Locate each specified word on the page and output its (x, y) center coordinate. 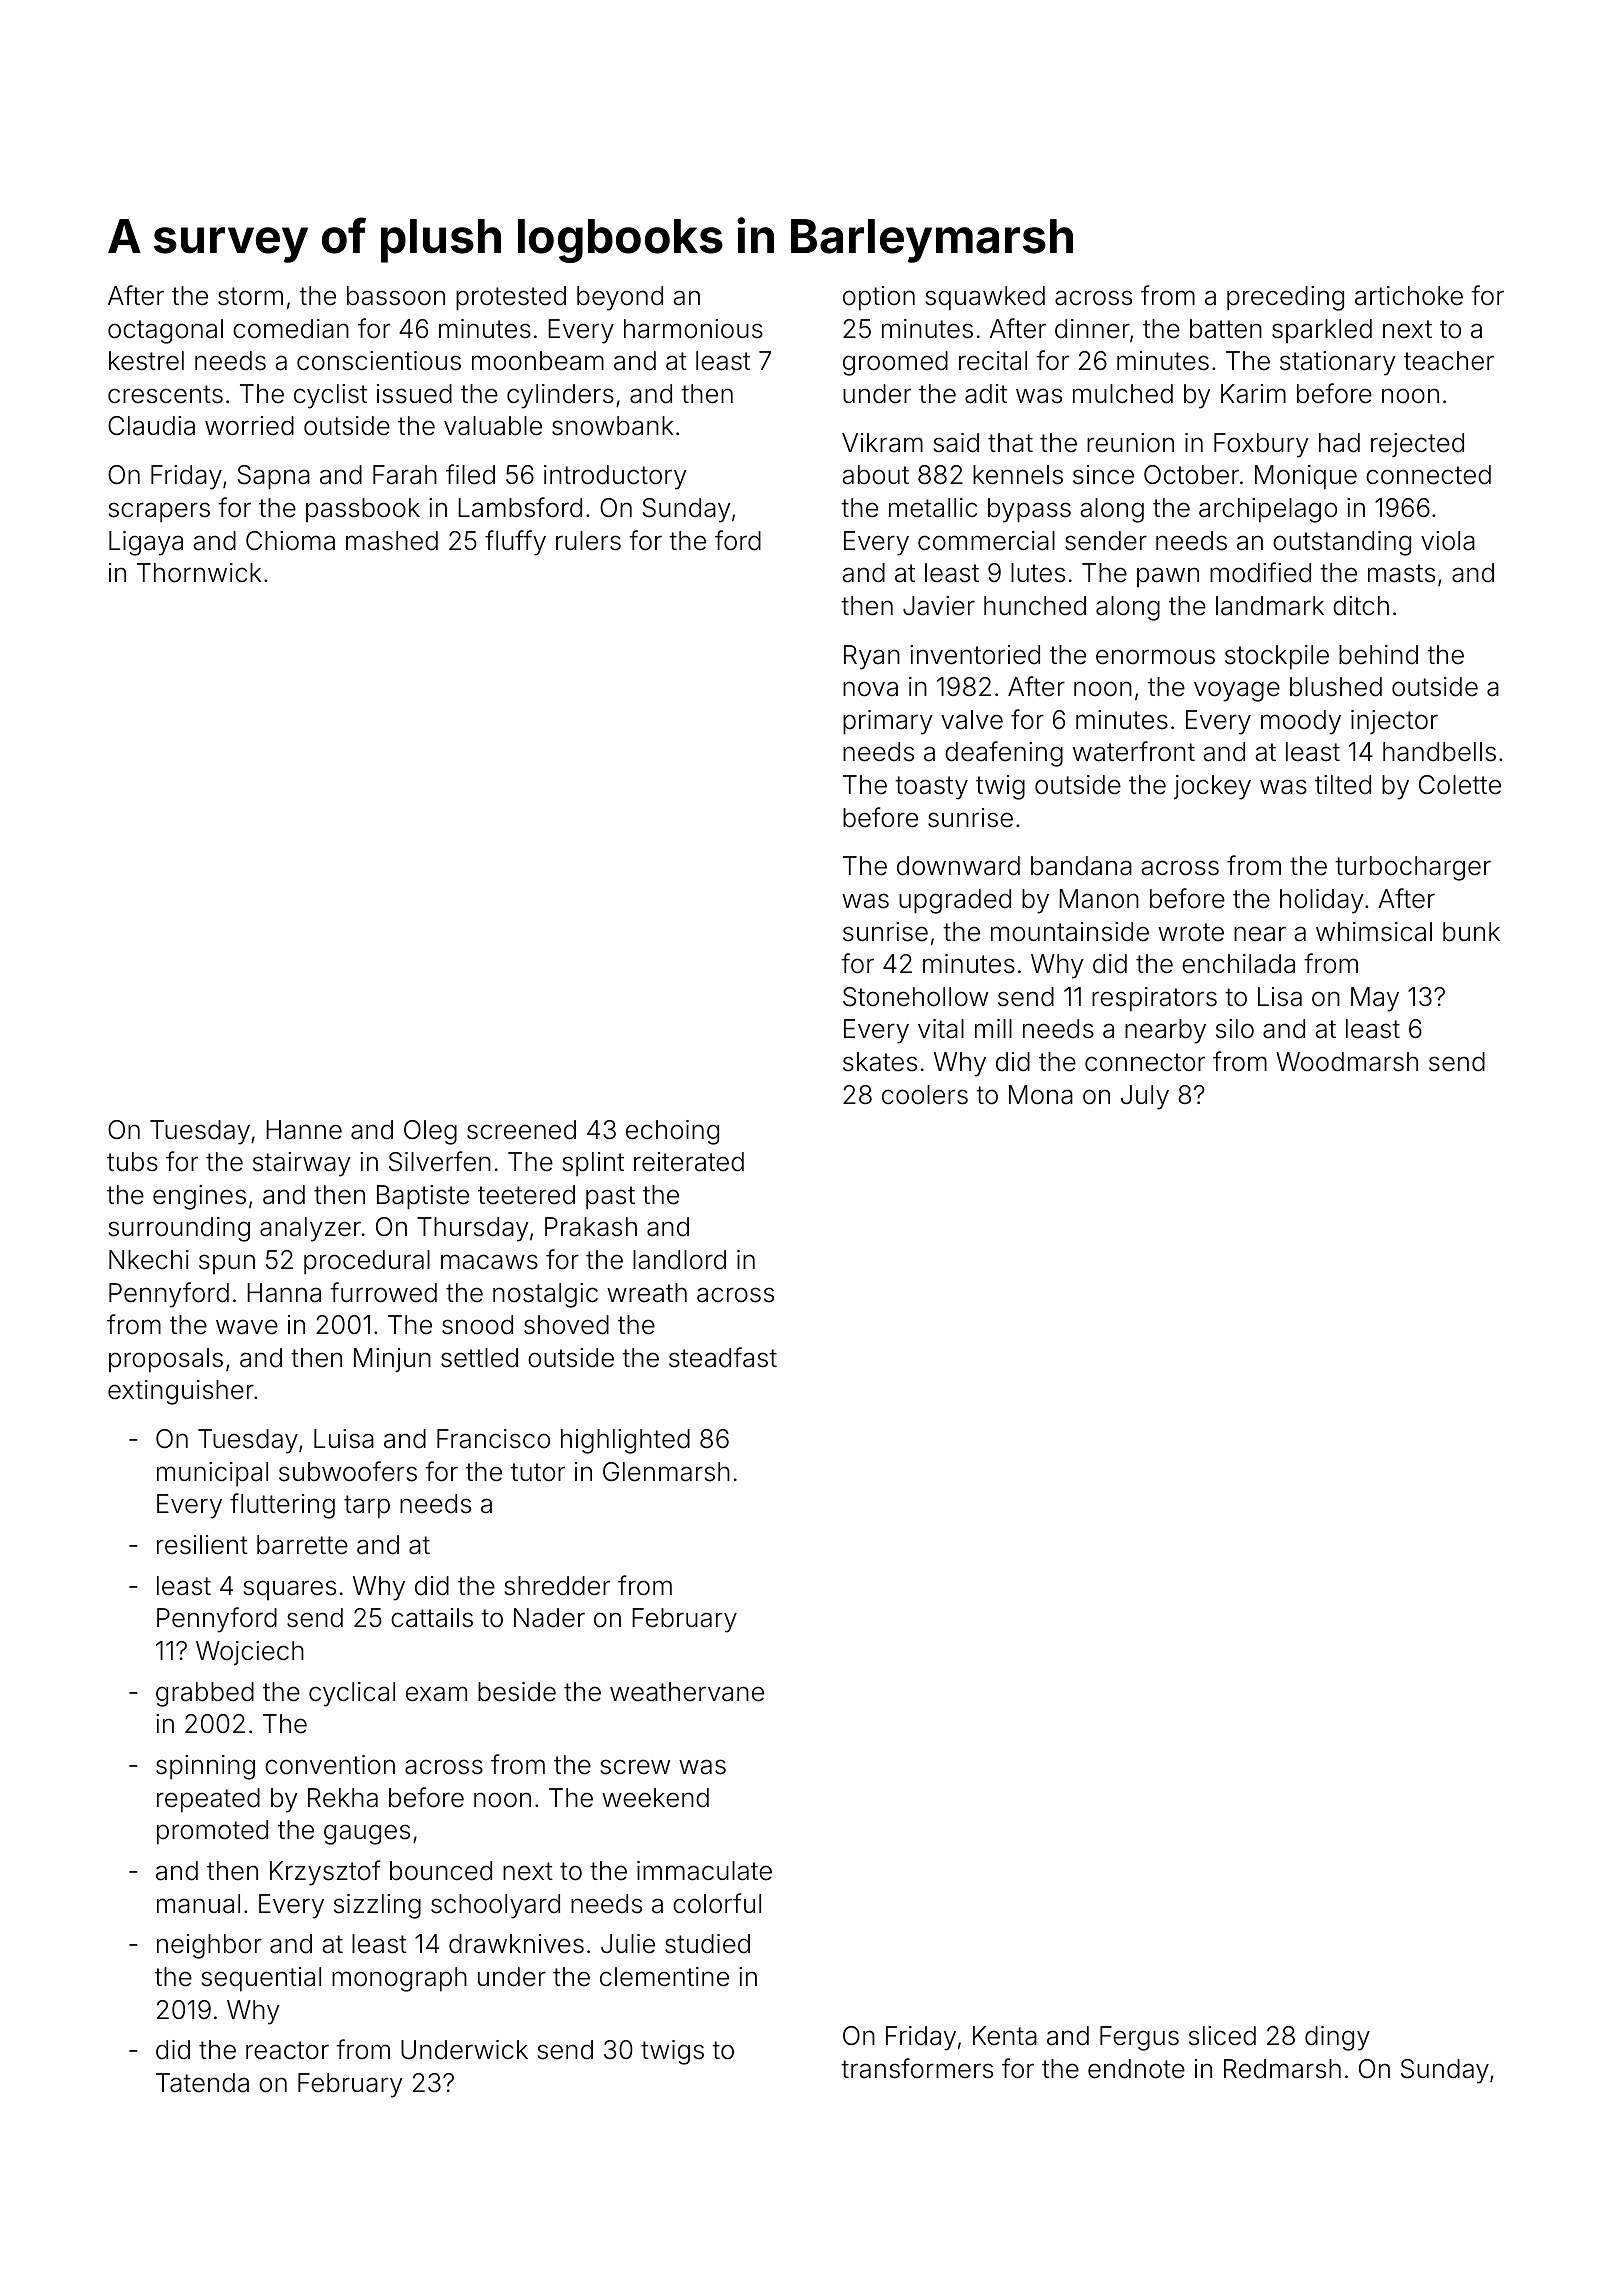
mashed (392, 541)
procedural (367, 1262)
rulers (588, 541)
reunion (1130, 443)
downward (958, 866)
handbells (1439, 752)
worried (249, 426)
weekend (655, 1798)
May (1375, 999)
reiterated (689, 1162)
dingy (1337, 2038)
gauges (367, 1834)
